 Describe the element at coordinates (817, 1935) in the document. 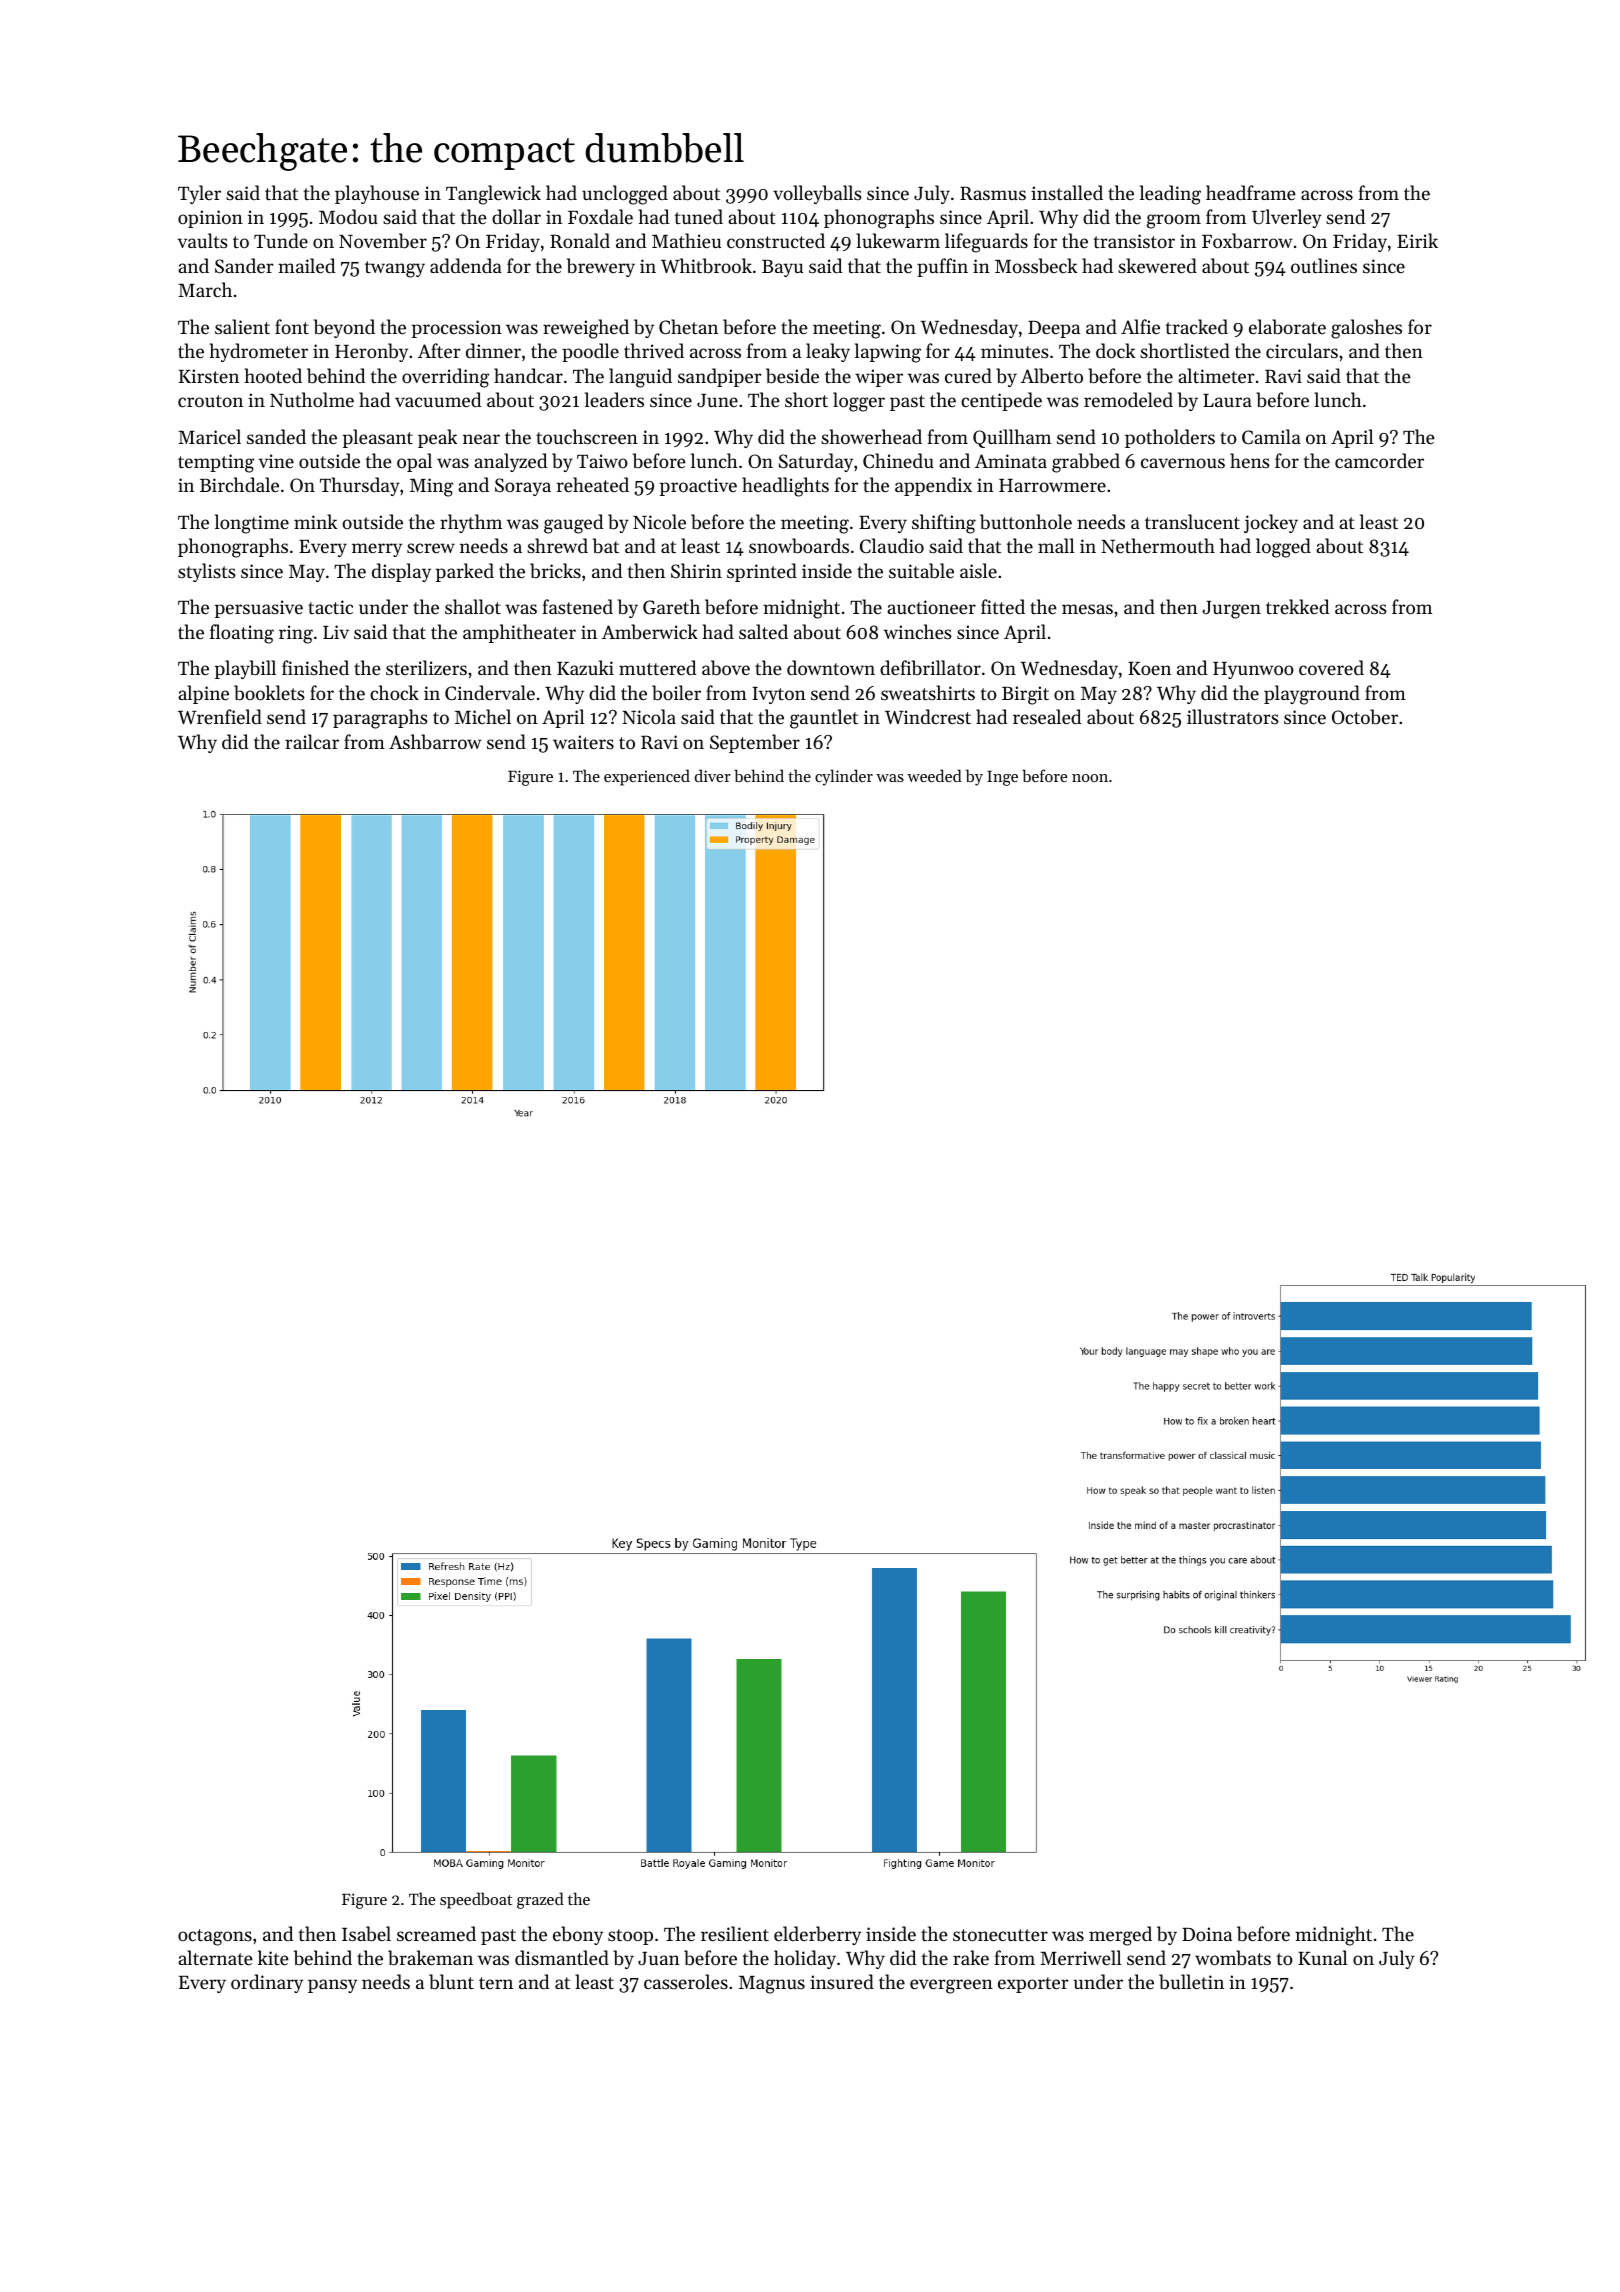

I see `elderberry` at that location.
